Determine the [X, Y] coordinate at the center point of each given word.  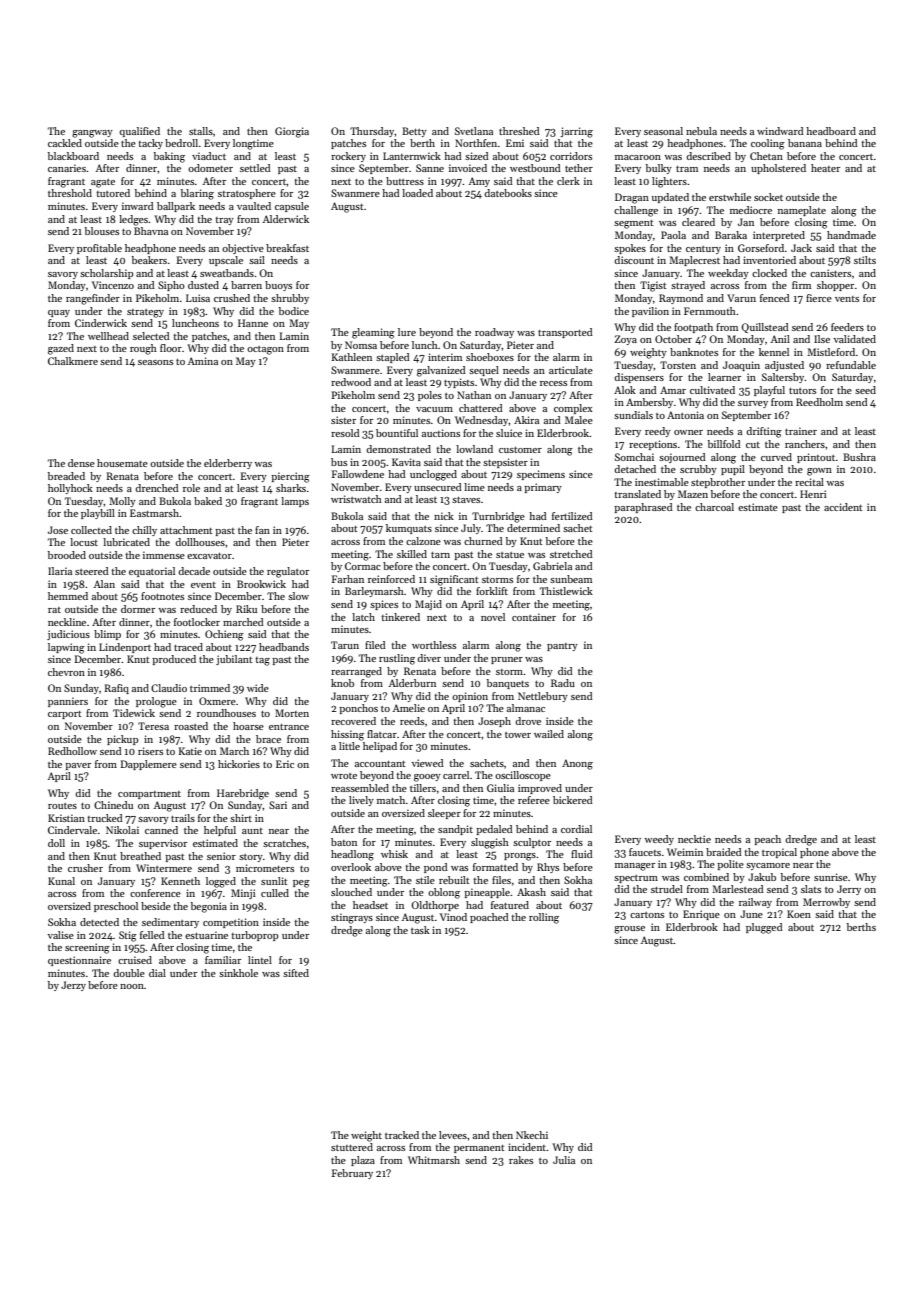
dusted [203, 285]
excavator [209, 556]
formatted [495, 867]
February [352, 1174]
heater [825, 168]
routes [62, 806]
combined [706, 877]
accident [843, 507]
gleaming [373, 333]
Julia [564, 1160]
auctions [441, 433]
